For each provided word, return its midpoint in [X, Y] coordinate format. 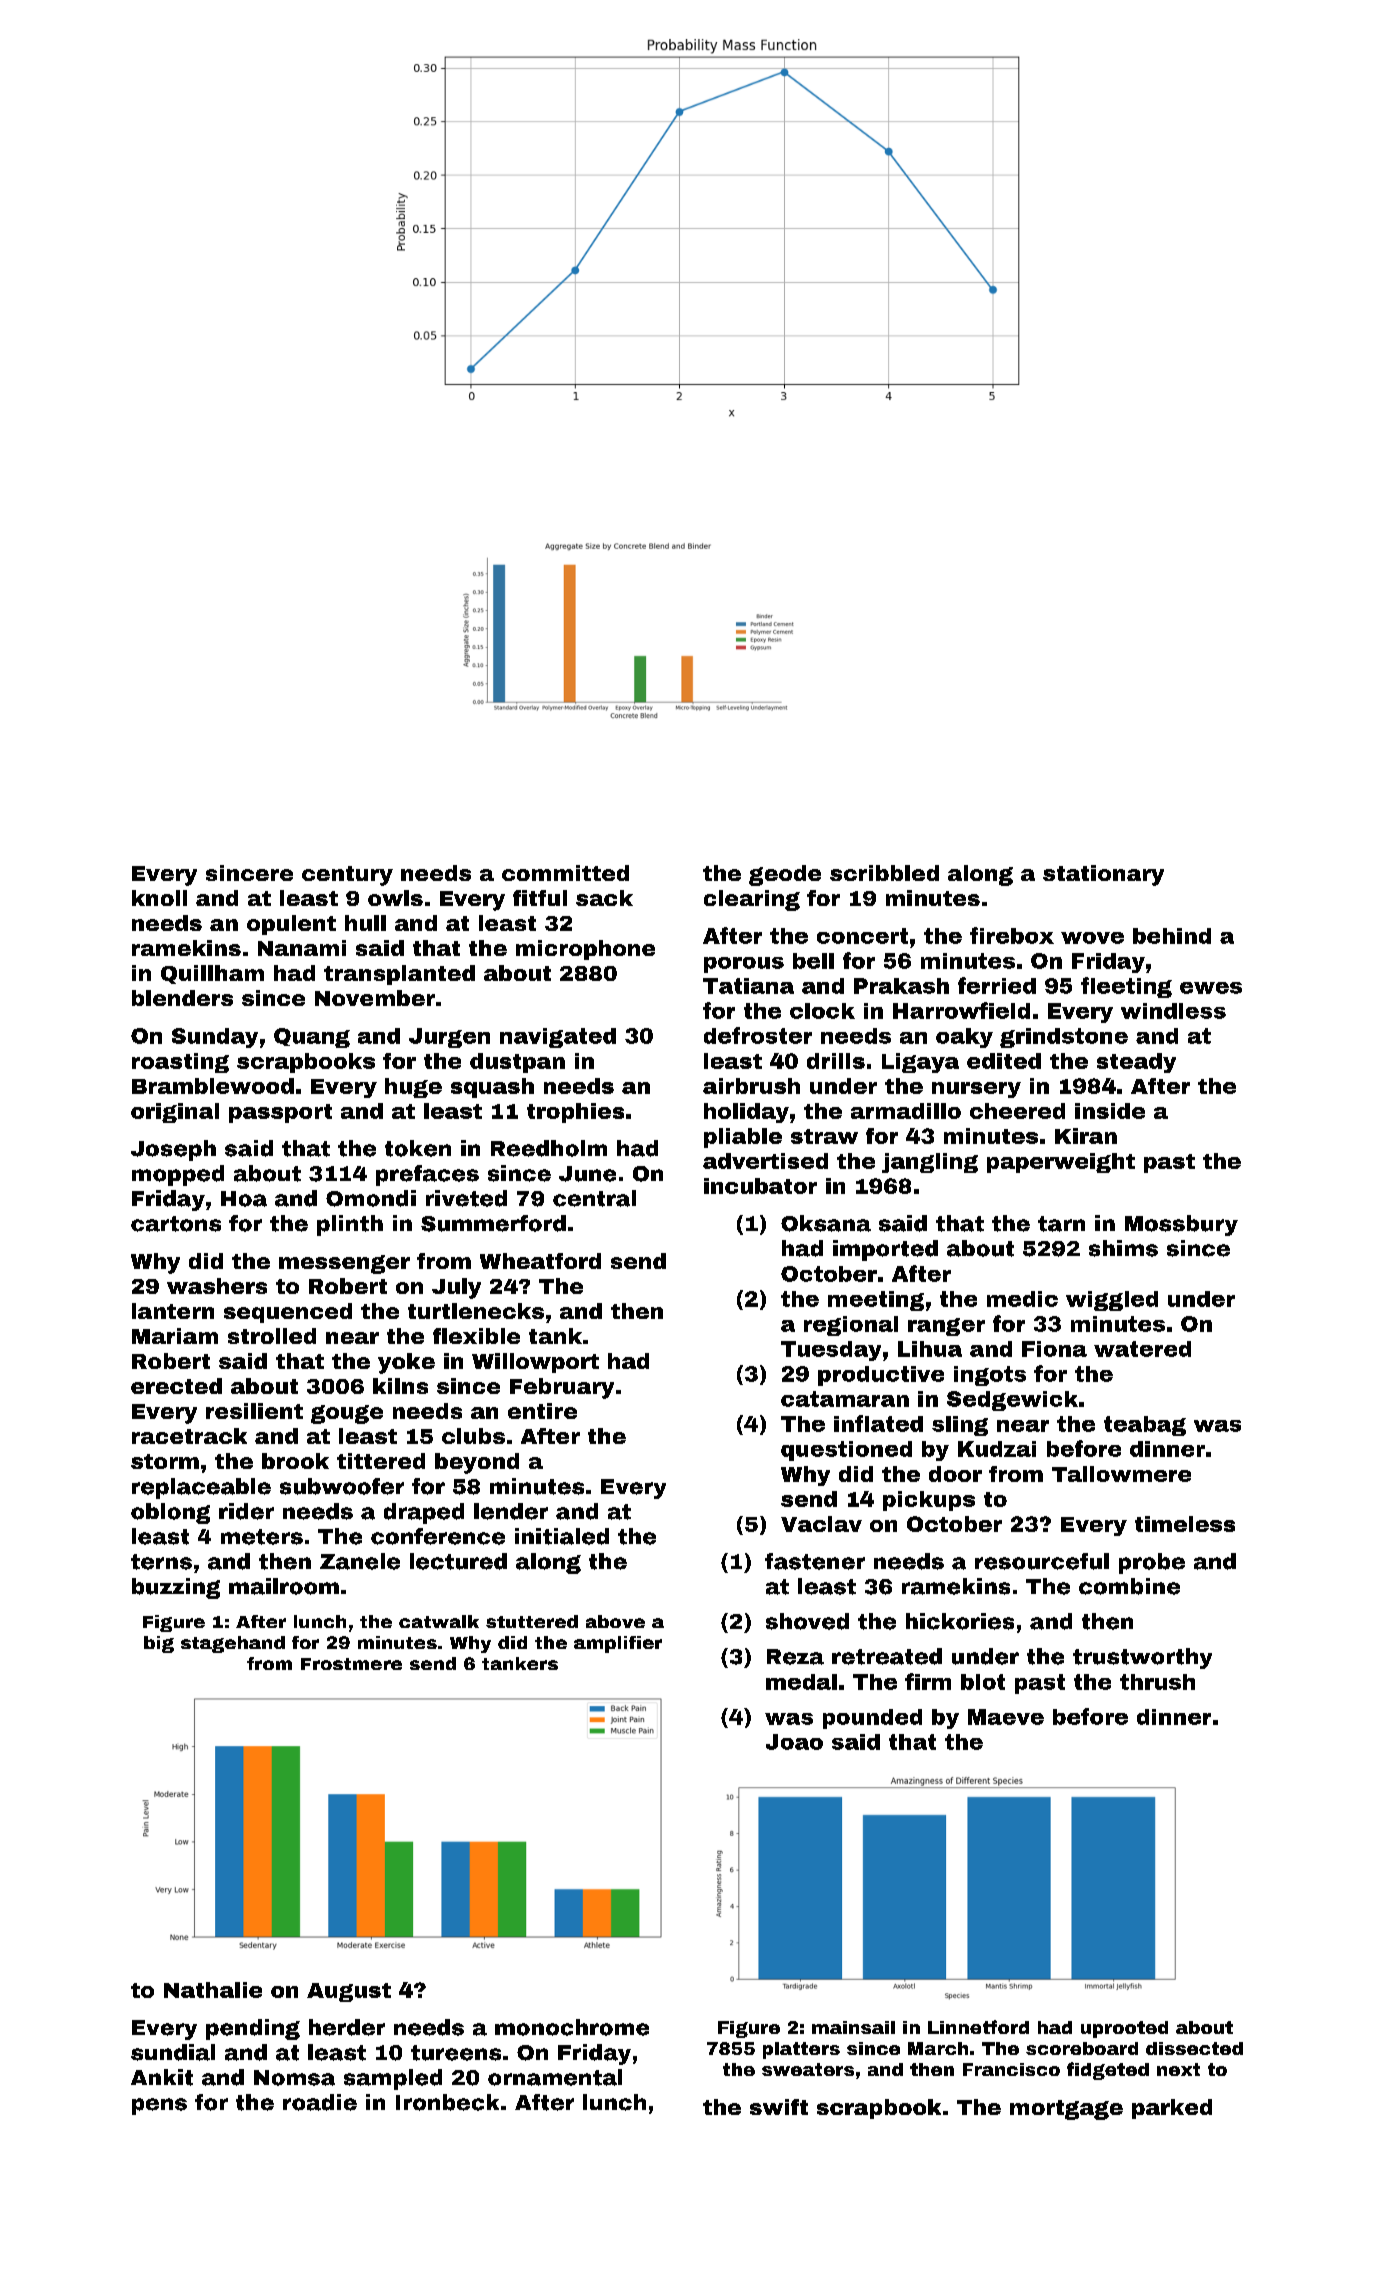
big [159, 1644]
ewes [1211, 988]
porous [744, 965]
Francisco [1011, 2069]
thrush [1157, 1682]
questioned [846, 1451]
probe [1152, 1563]
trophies [575, 1113]
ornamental [555, 2077]
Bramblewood [213, 1086]
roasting [180, 1063]
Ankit [162, 2077]
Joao [794, 1742]
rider [246, 1511]
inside [1110, 1111]
